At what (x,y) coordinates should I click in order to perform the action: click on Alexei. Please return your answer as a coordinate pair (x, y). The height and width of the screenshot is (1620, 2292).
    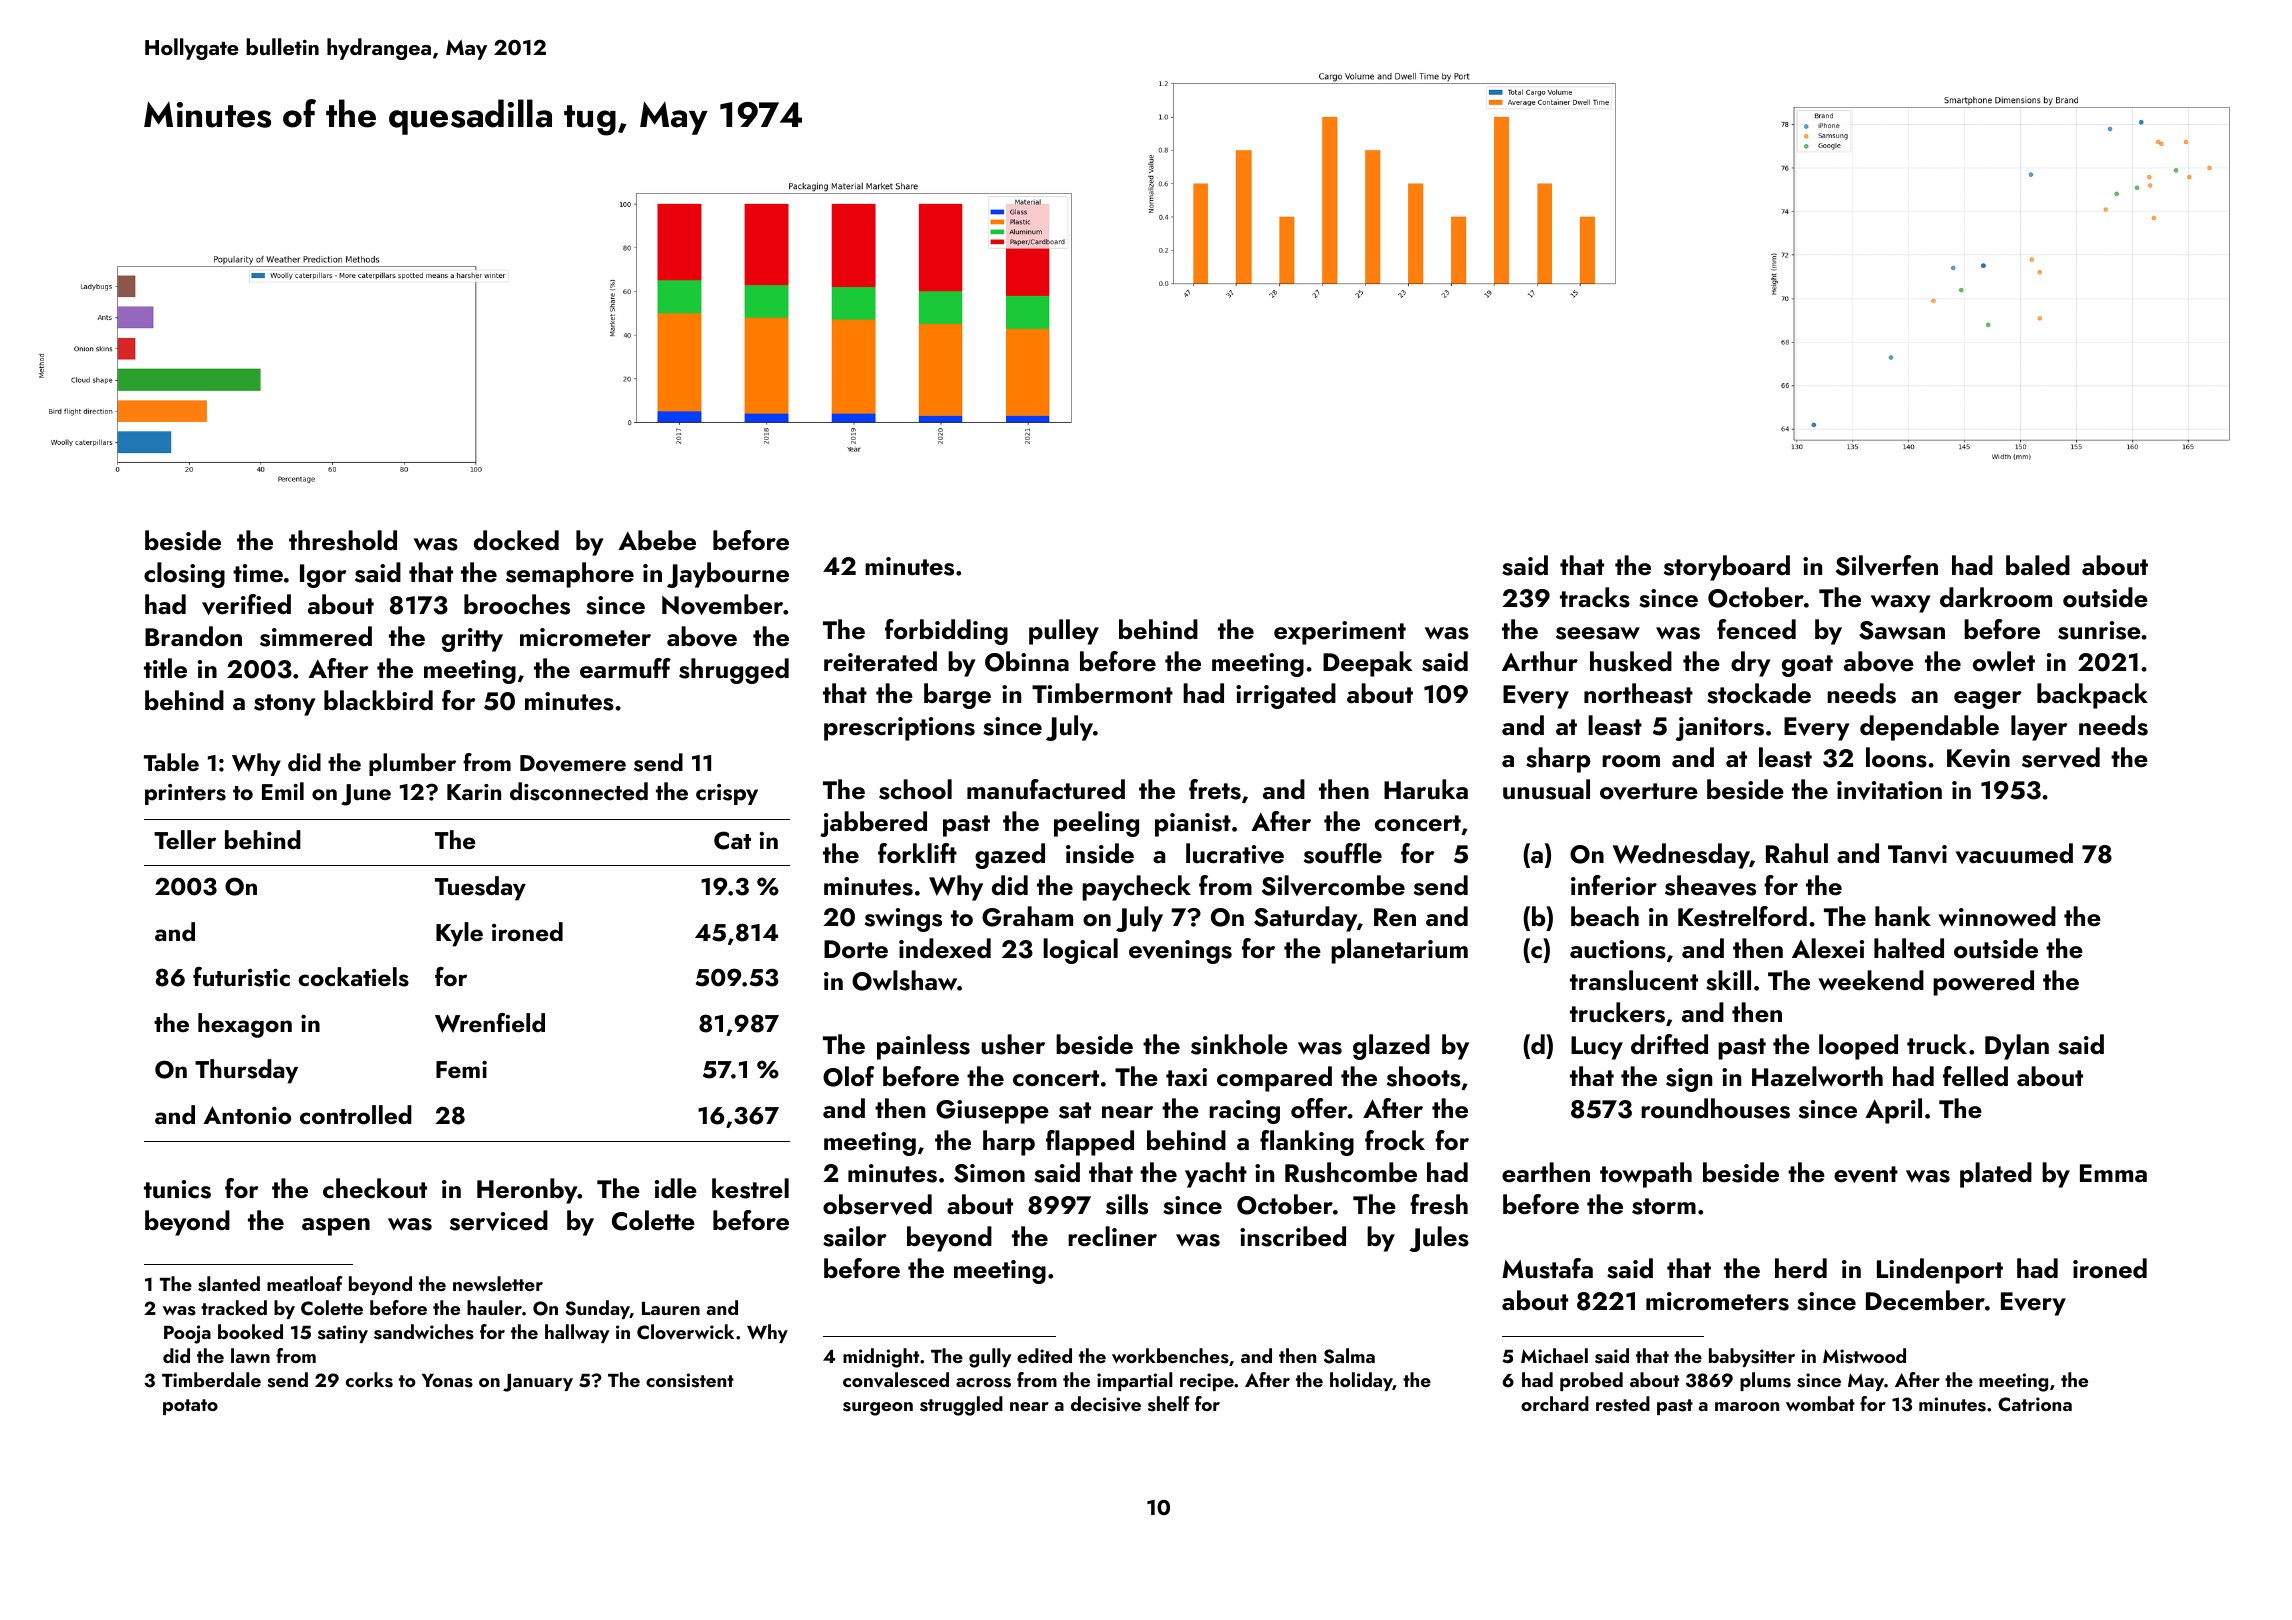
    Looking at the image, I should click on (1828, 948).
